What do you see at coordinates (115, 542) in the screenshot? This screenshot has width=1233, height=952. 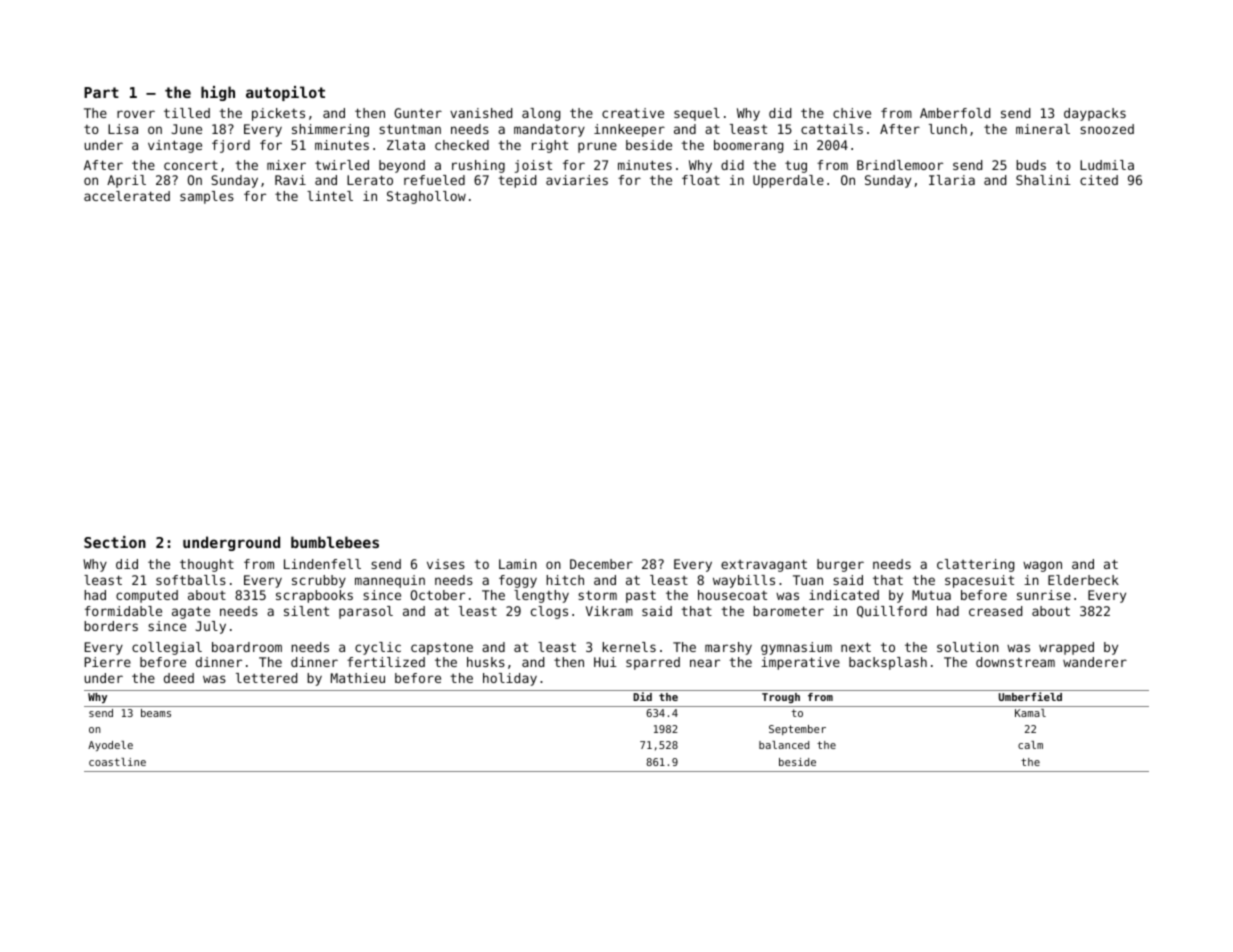 I see `Section` at bounding box center [115, 542].
